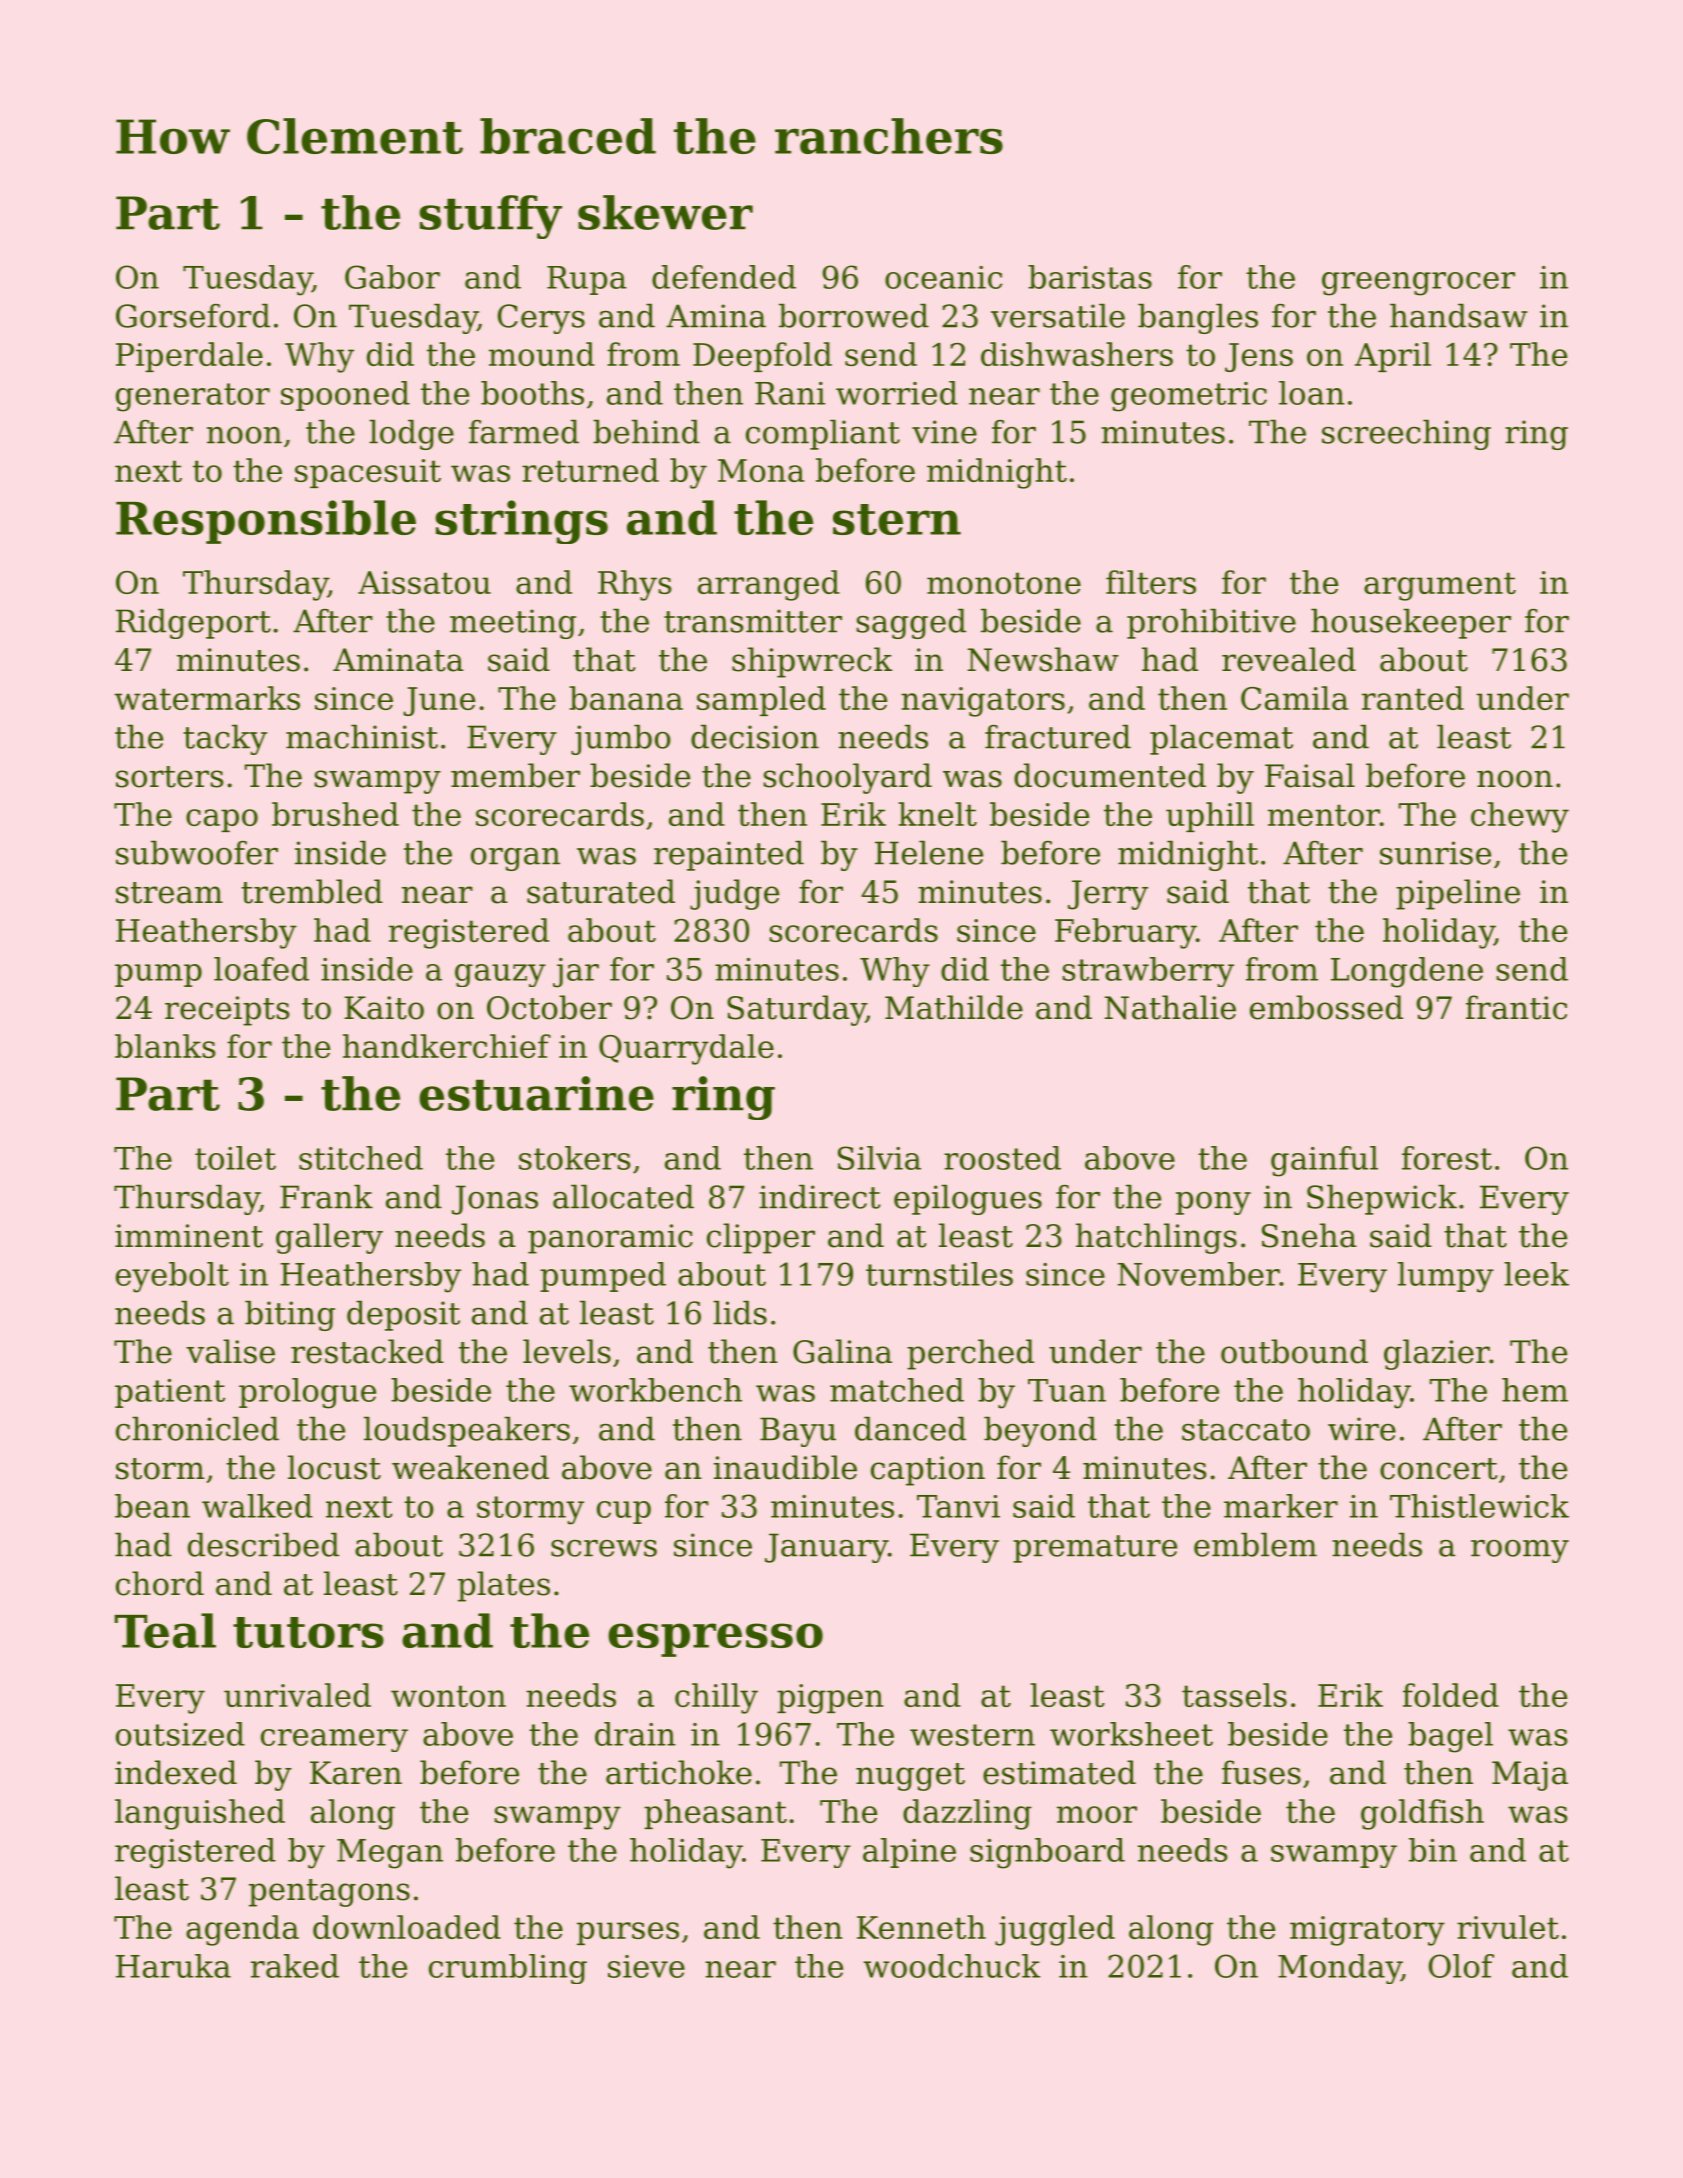 The width and height of the screenshot is (1683, 2178). I want to click on tutors, so click(308, 1632).
